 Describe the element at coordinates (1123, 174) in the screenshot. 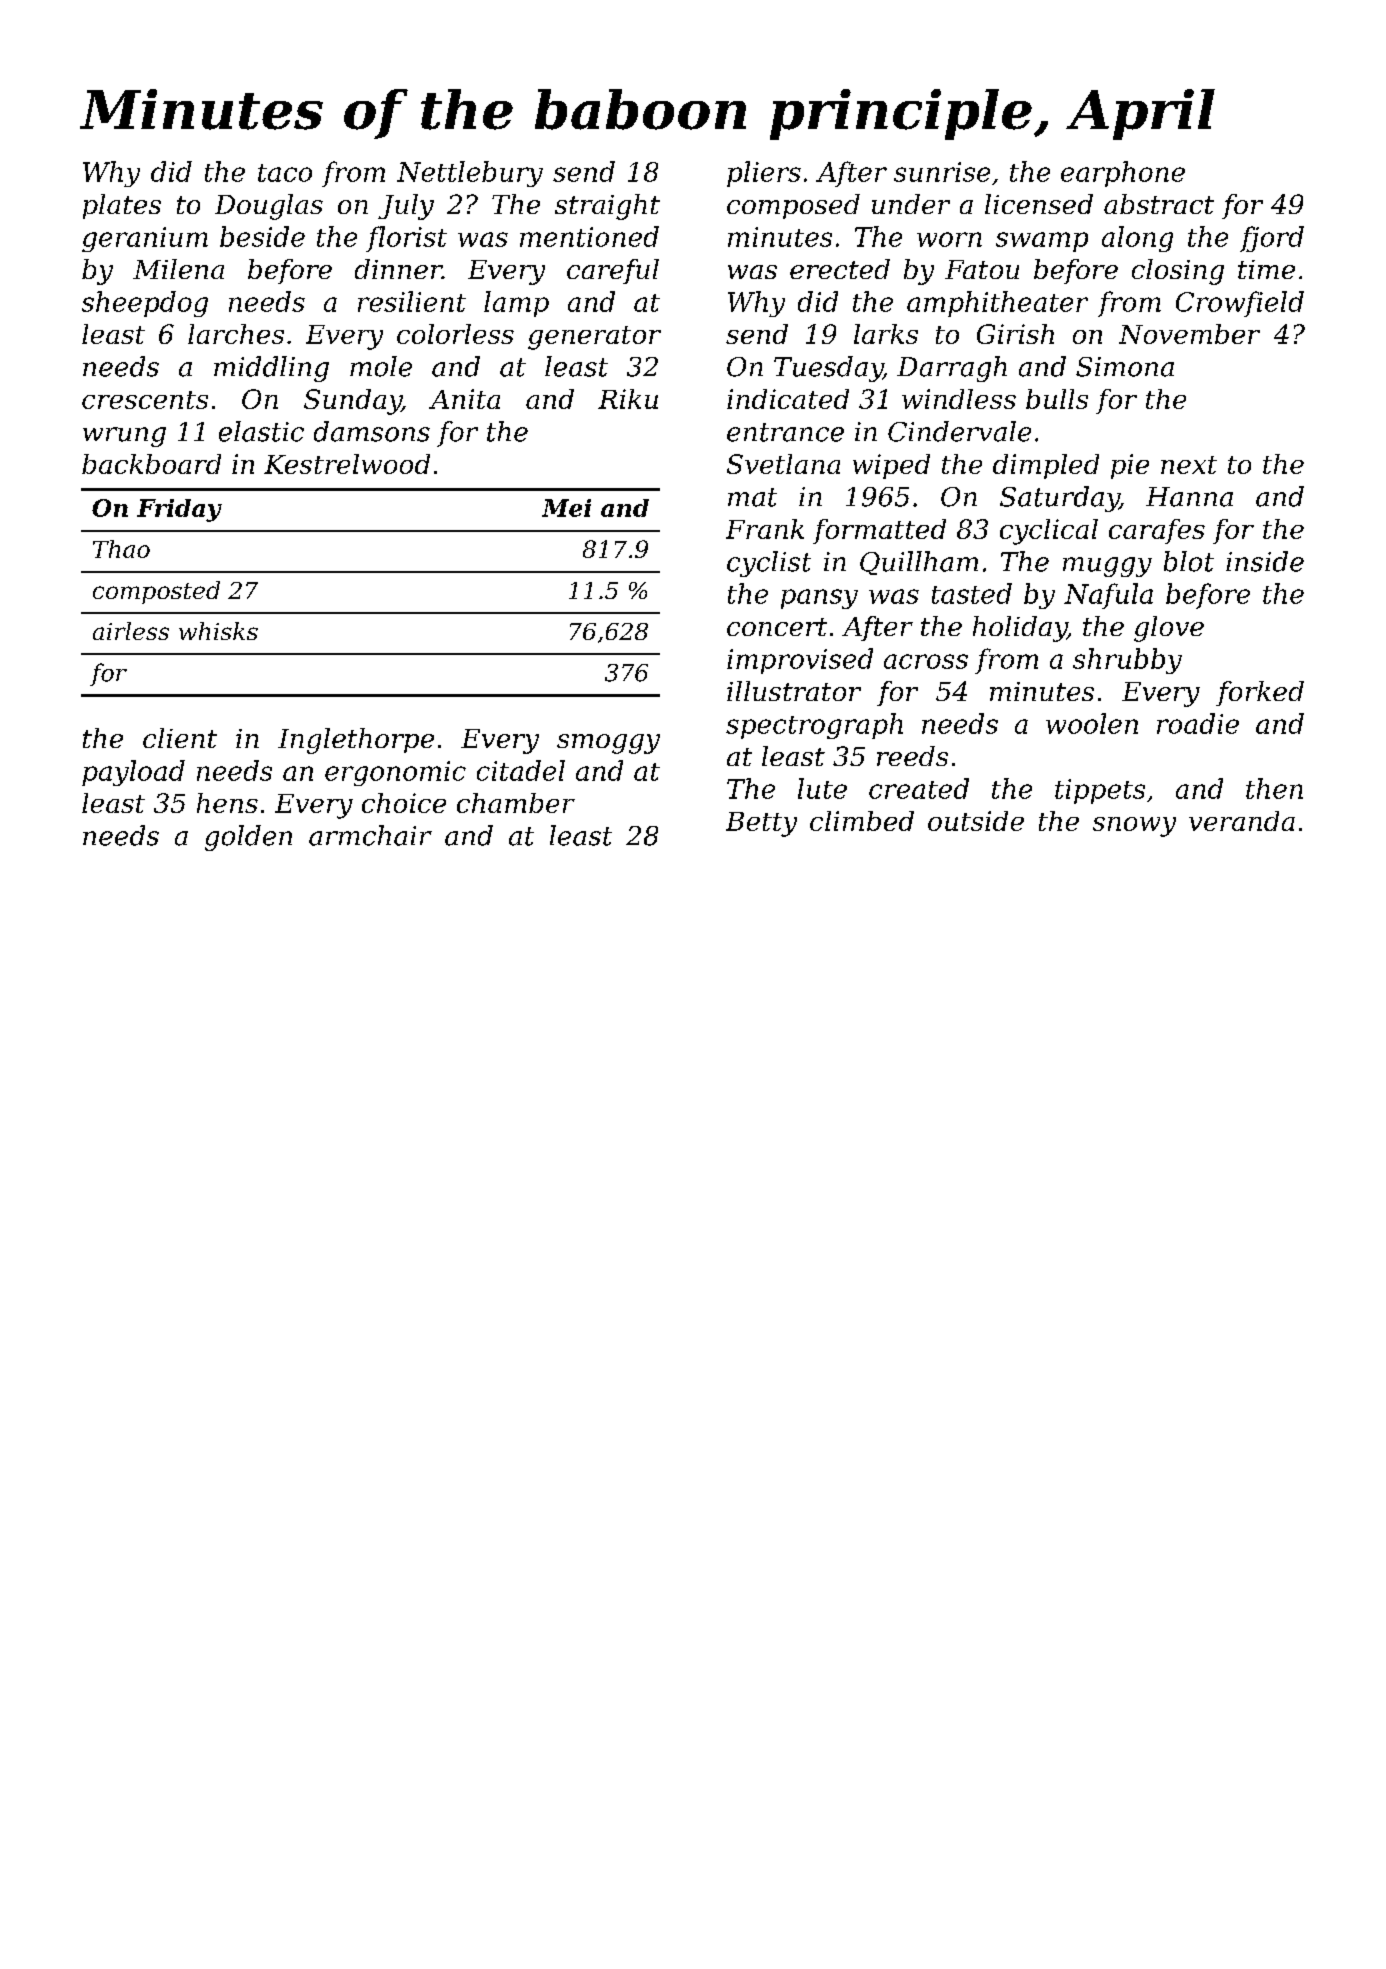

I see `earphone` at that location.
